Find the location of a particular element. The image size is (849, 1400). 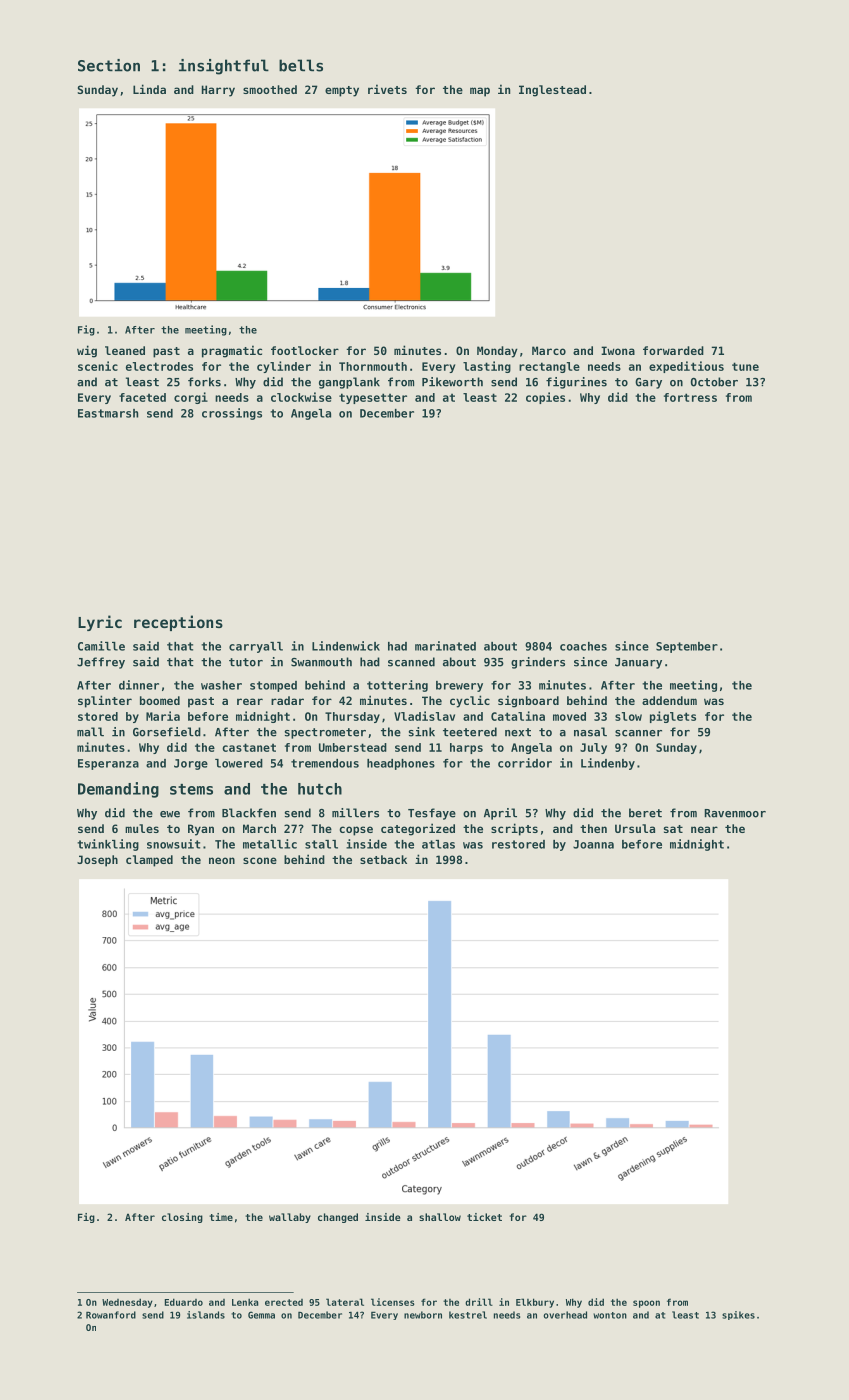

Blackfen is located at coordinates (249, 813).
